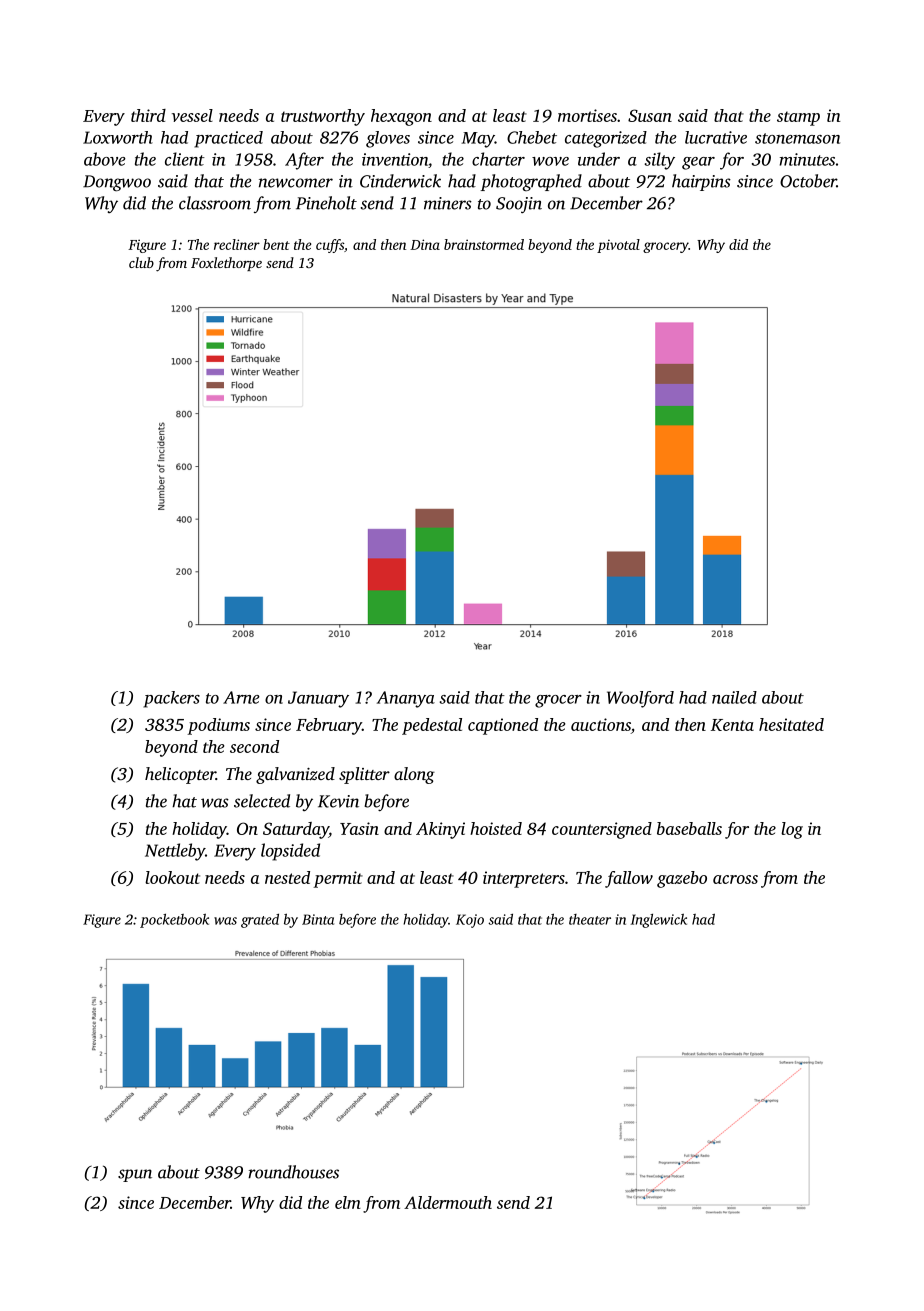  What do you see at coordinates (338, 879) in the screenshot?
I see `permit` at bounding box center [338, 879].
